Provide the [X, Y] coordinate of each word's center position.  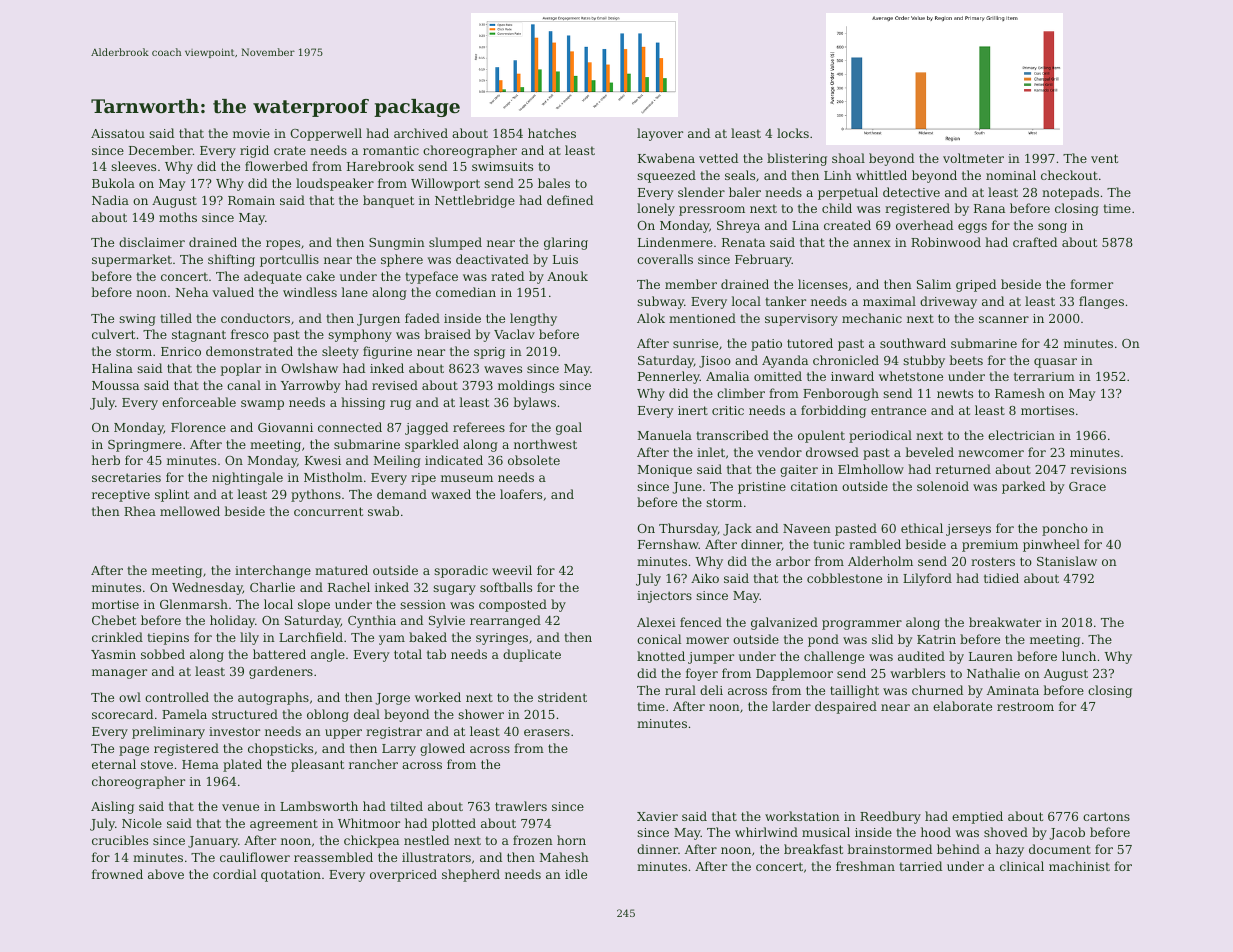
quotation [291, 876]
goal [569, 428]
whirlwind [766, 832]
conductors [255, 318]
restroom [1025, 706]
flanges [1101, 302]
